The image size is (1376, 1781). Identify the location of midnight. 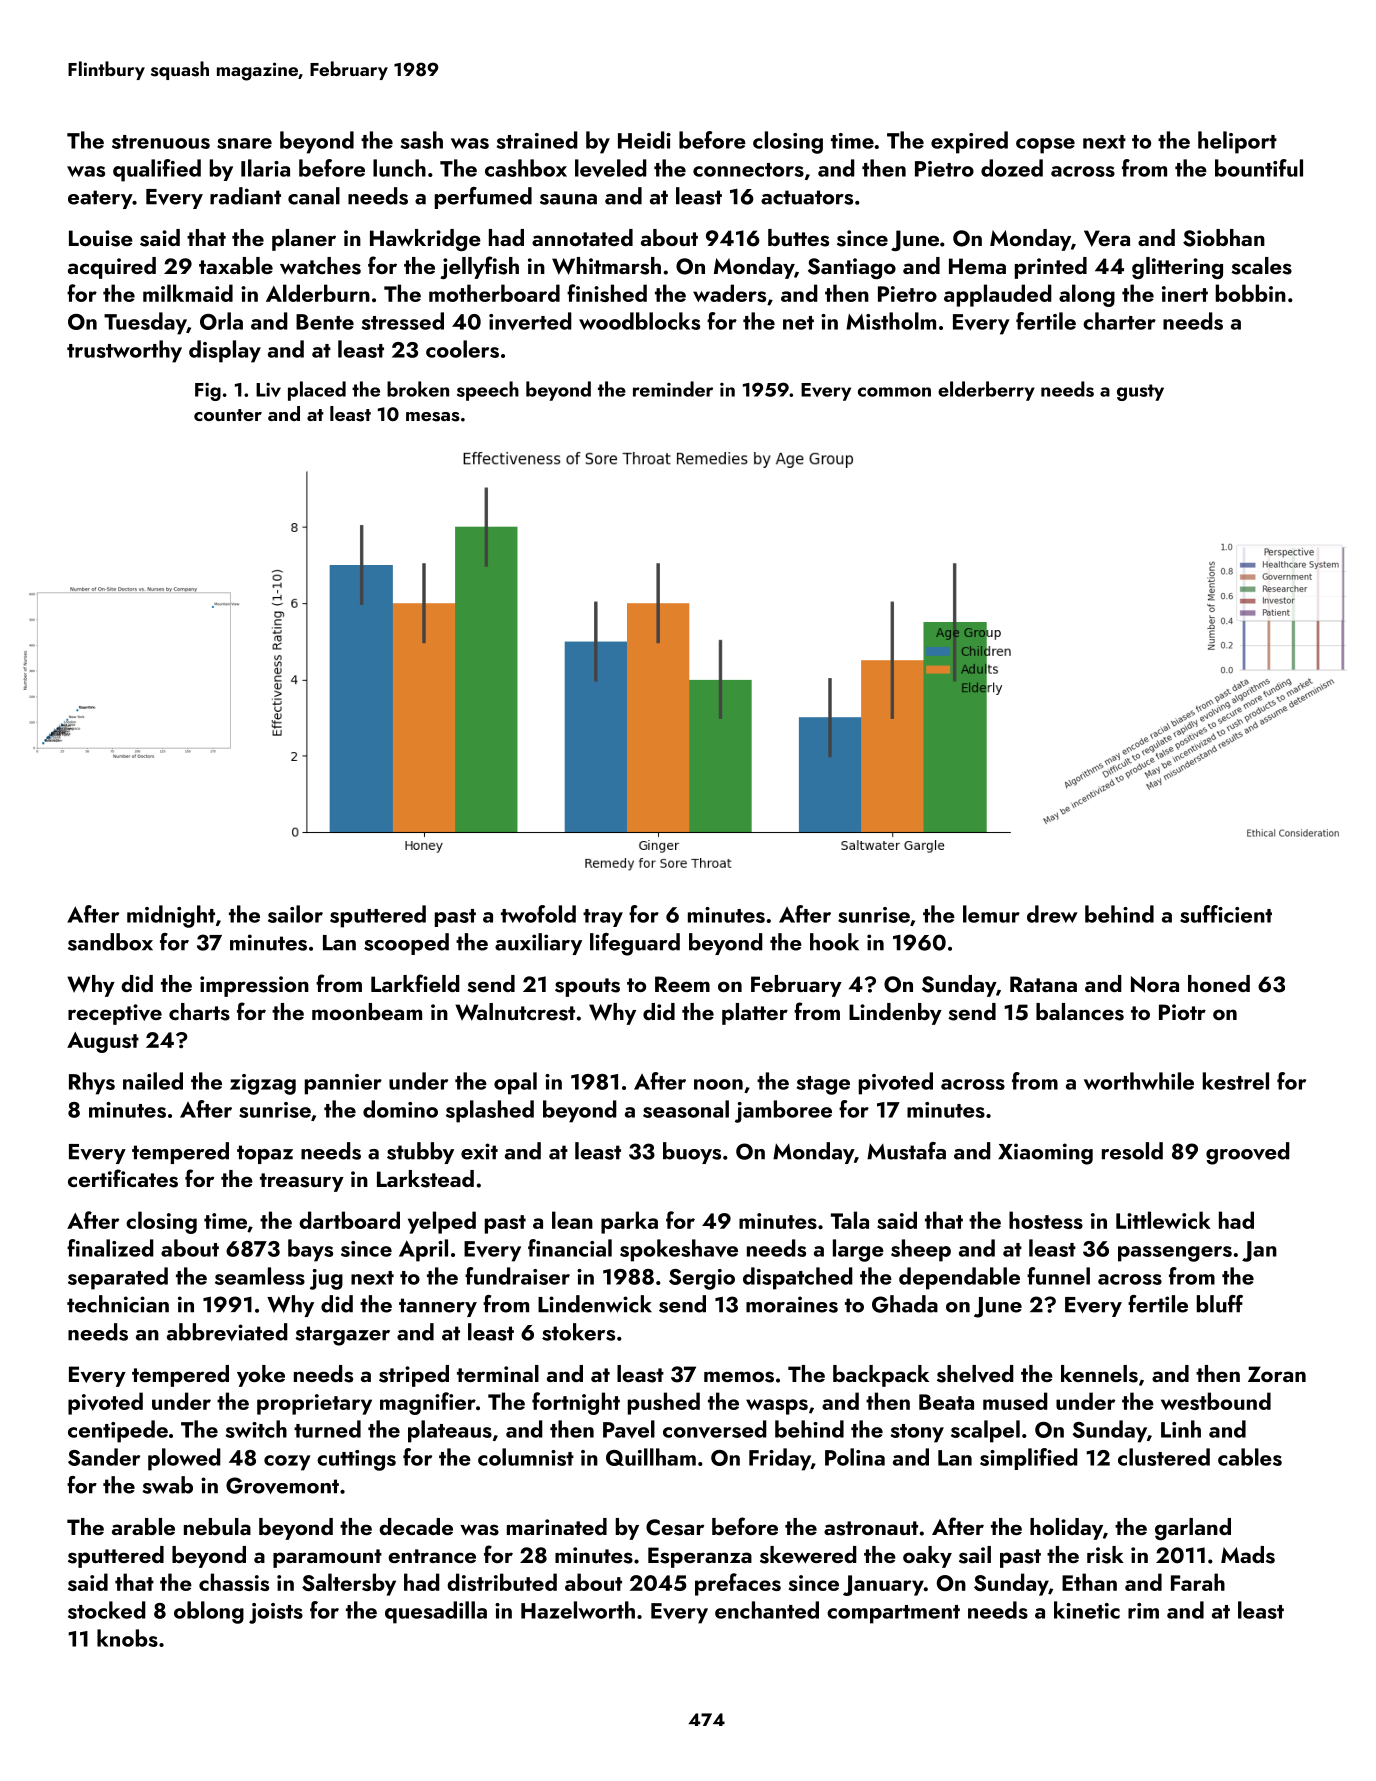
(171, 916).
